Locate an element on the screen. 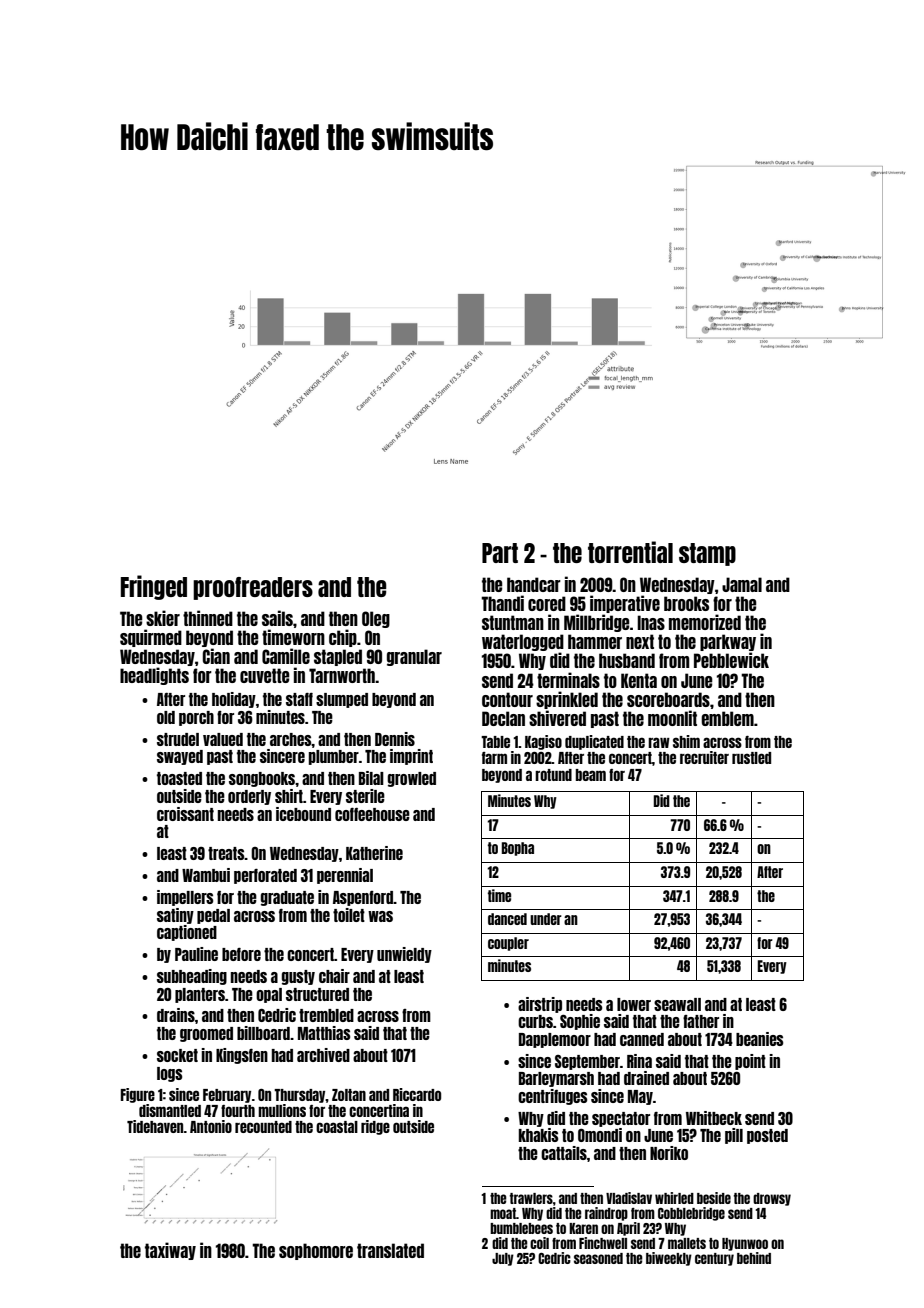  Katherine is located at coordinates (374, 853).
